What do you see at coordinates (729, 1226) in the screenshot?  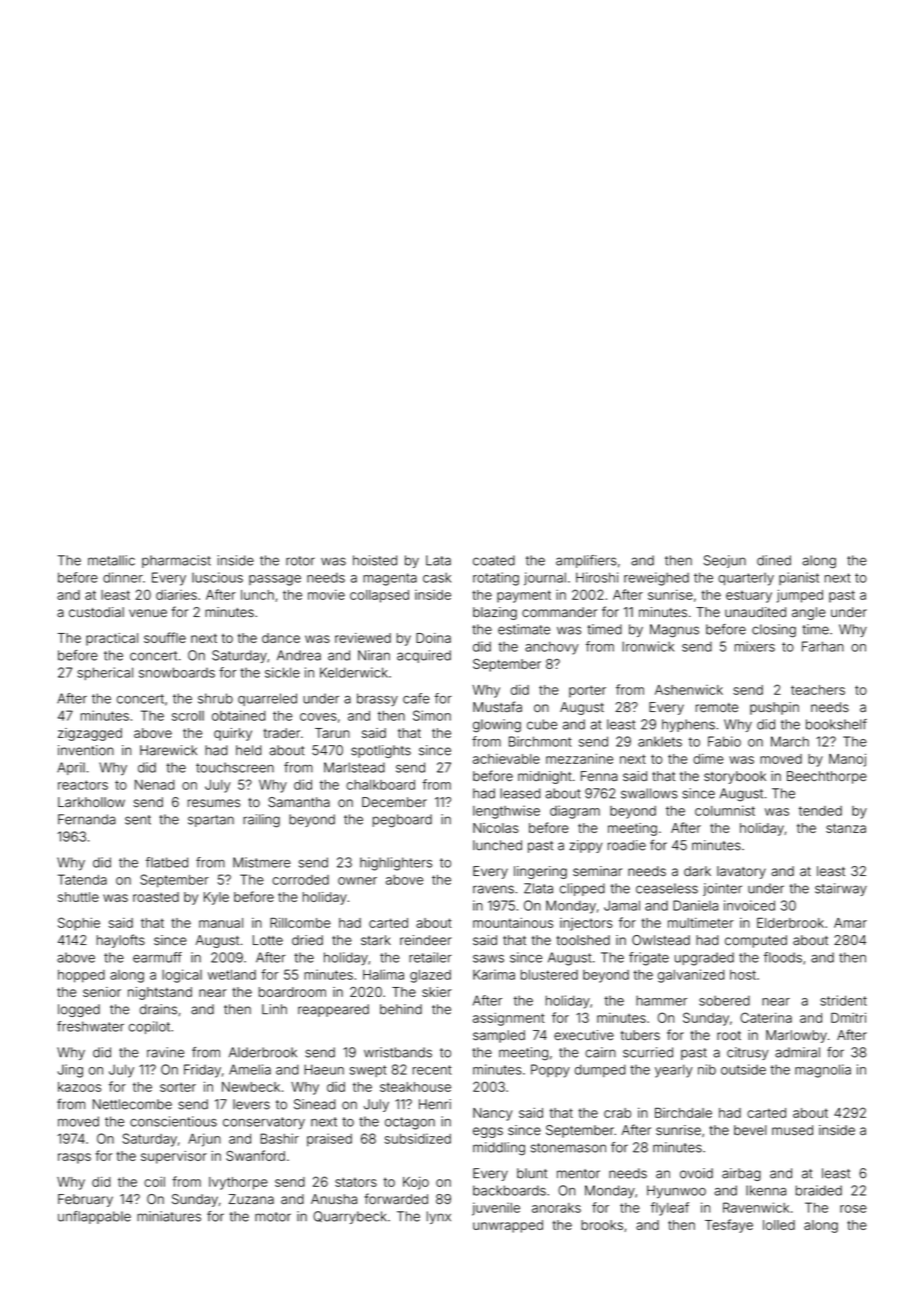 I see `Tesfaye` at bounding box center [729, 1226].
